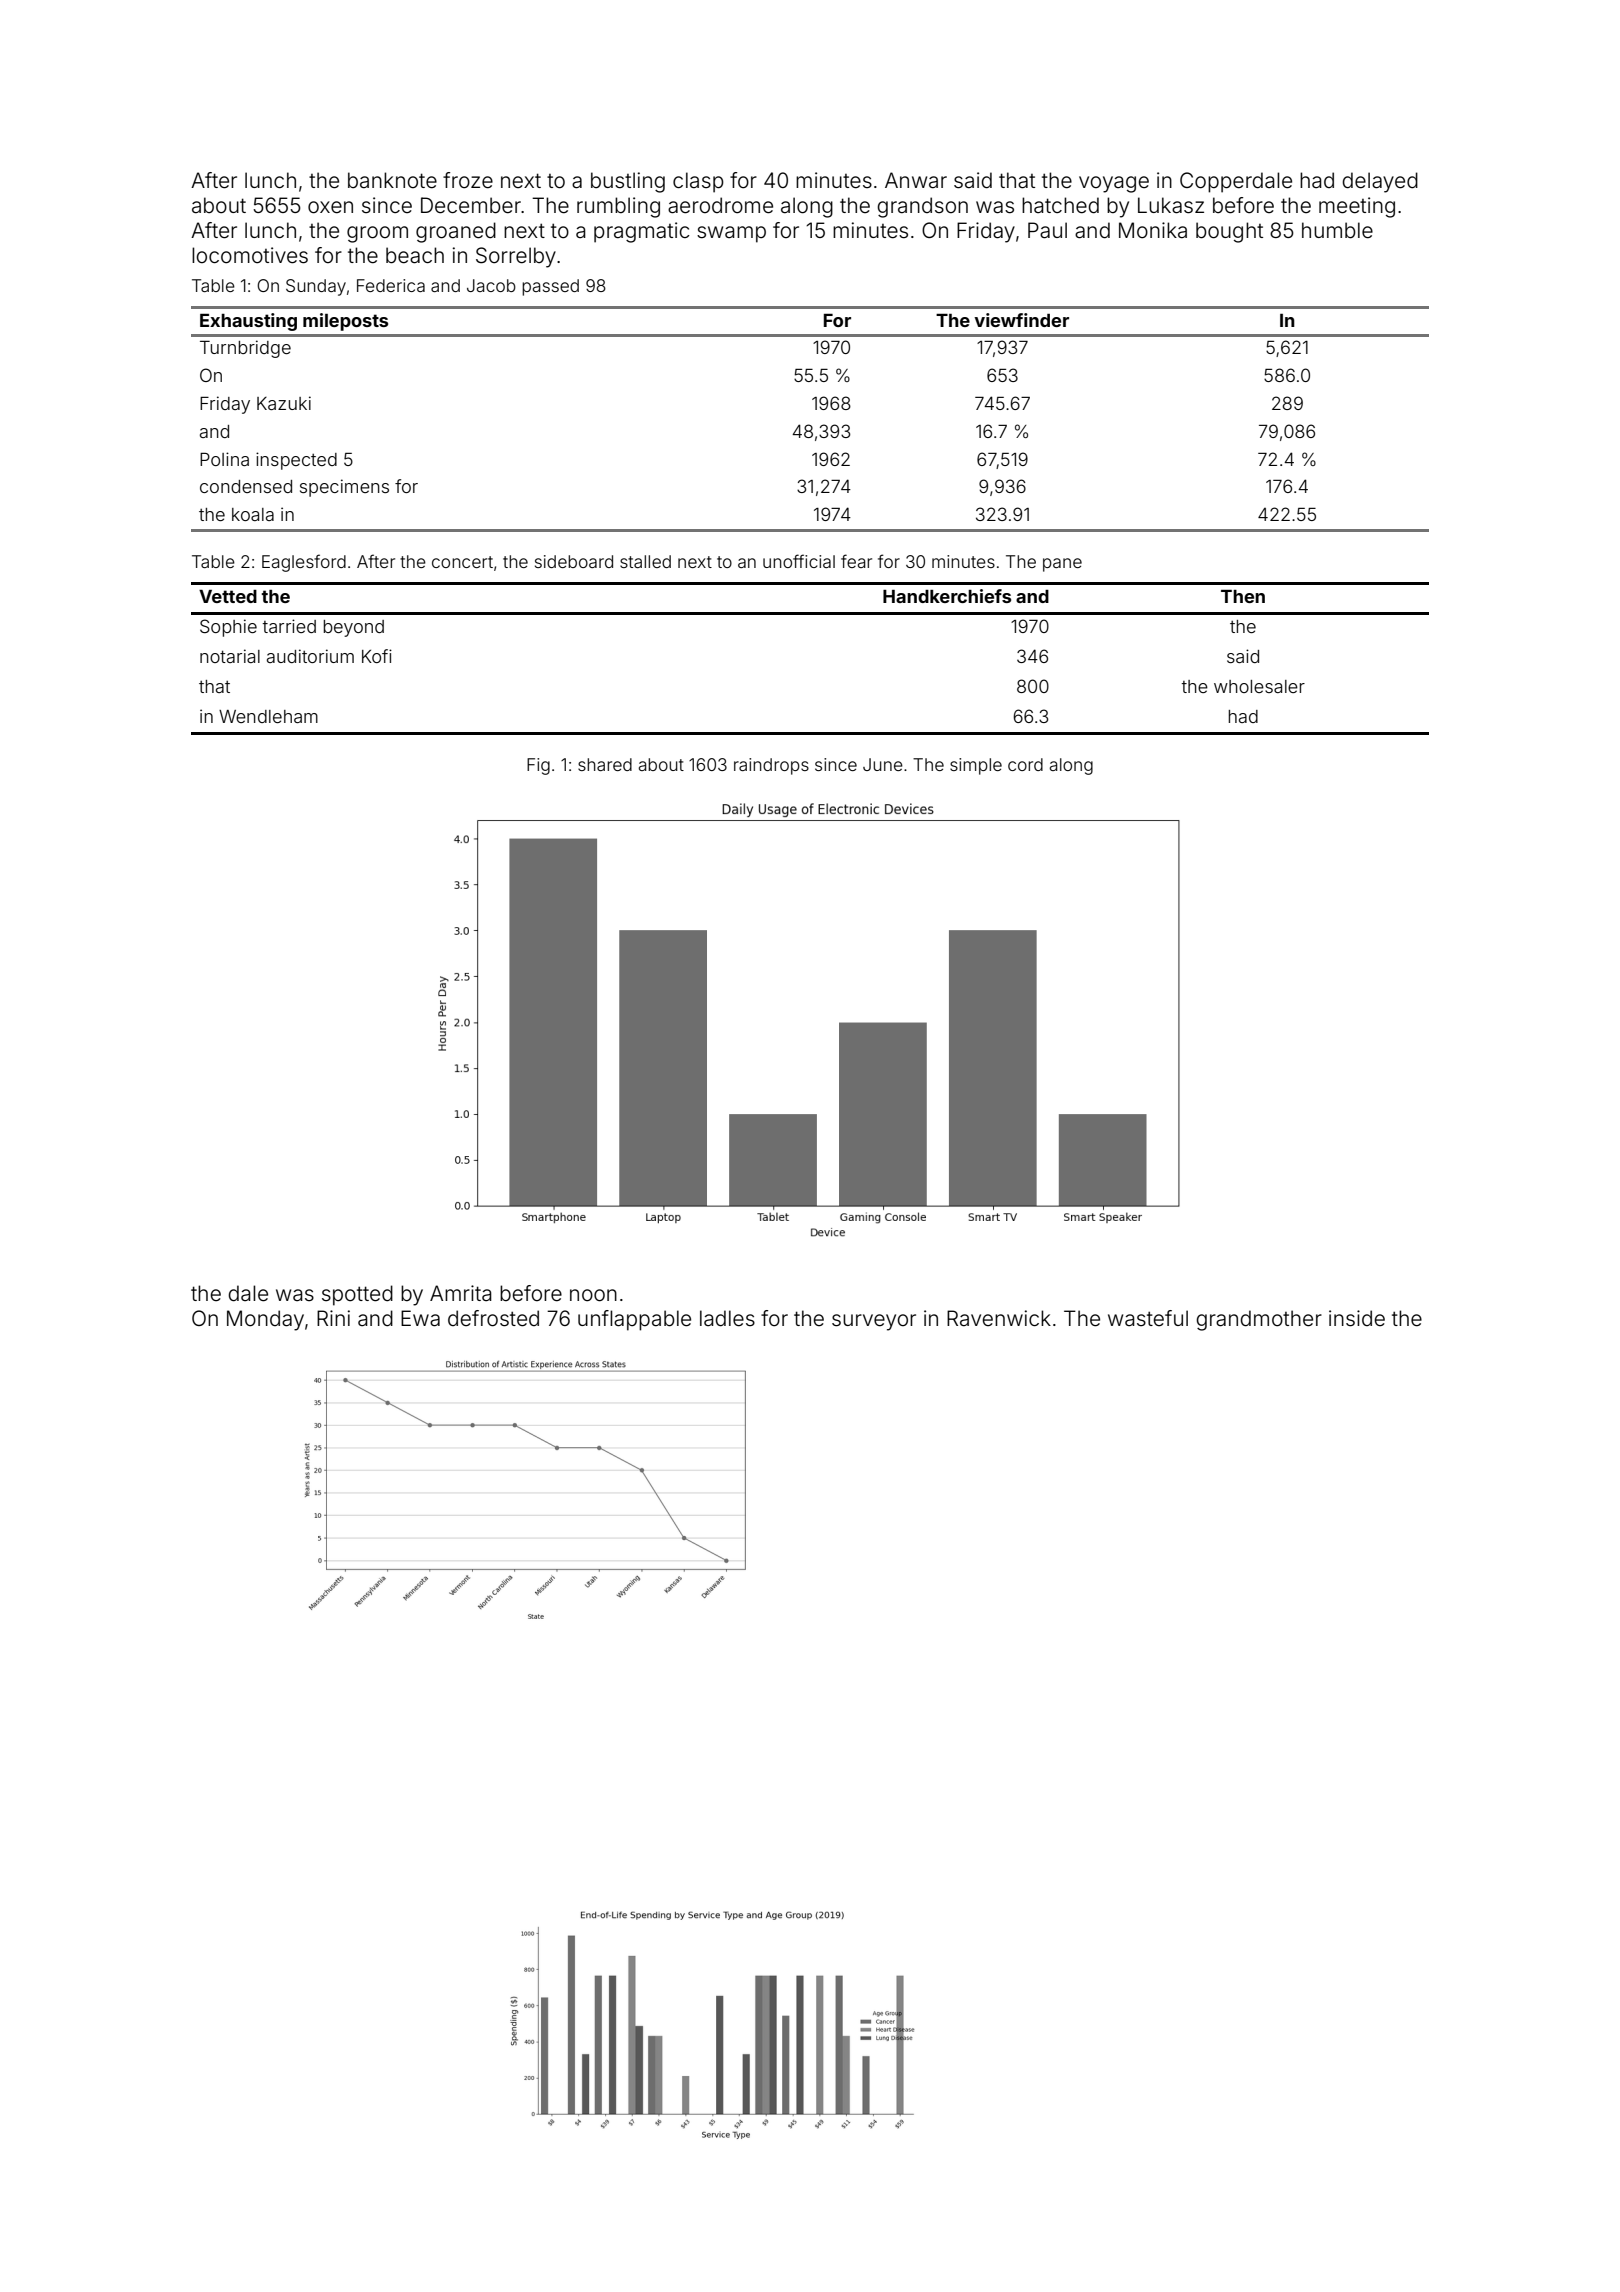 The image size is (1620, 2292). Describe the element at coordinates (493, 1318) in the screenshot. I see `defrosted` at that location.
